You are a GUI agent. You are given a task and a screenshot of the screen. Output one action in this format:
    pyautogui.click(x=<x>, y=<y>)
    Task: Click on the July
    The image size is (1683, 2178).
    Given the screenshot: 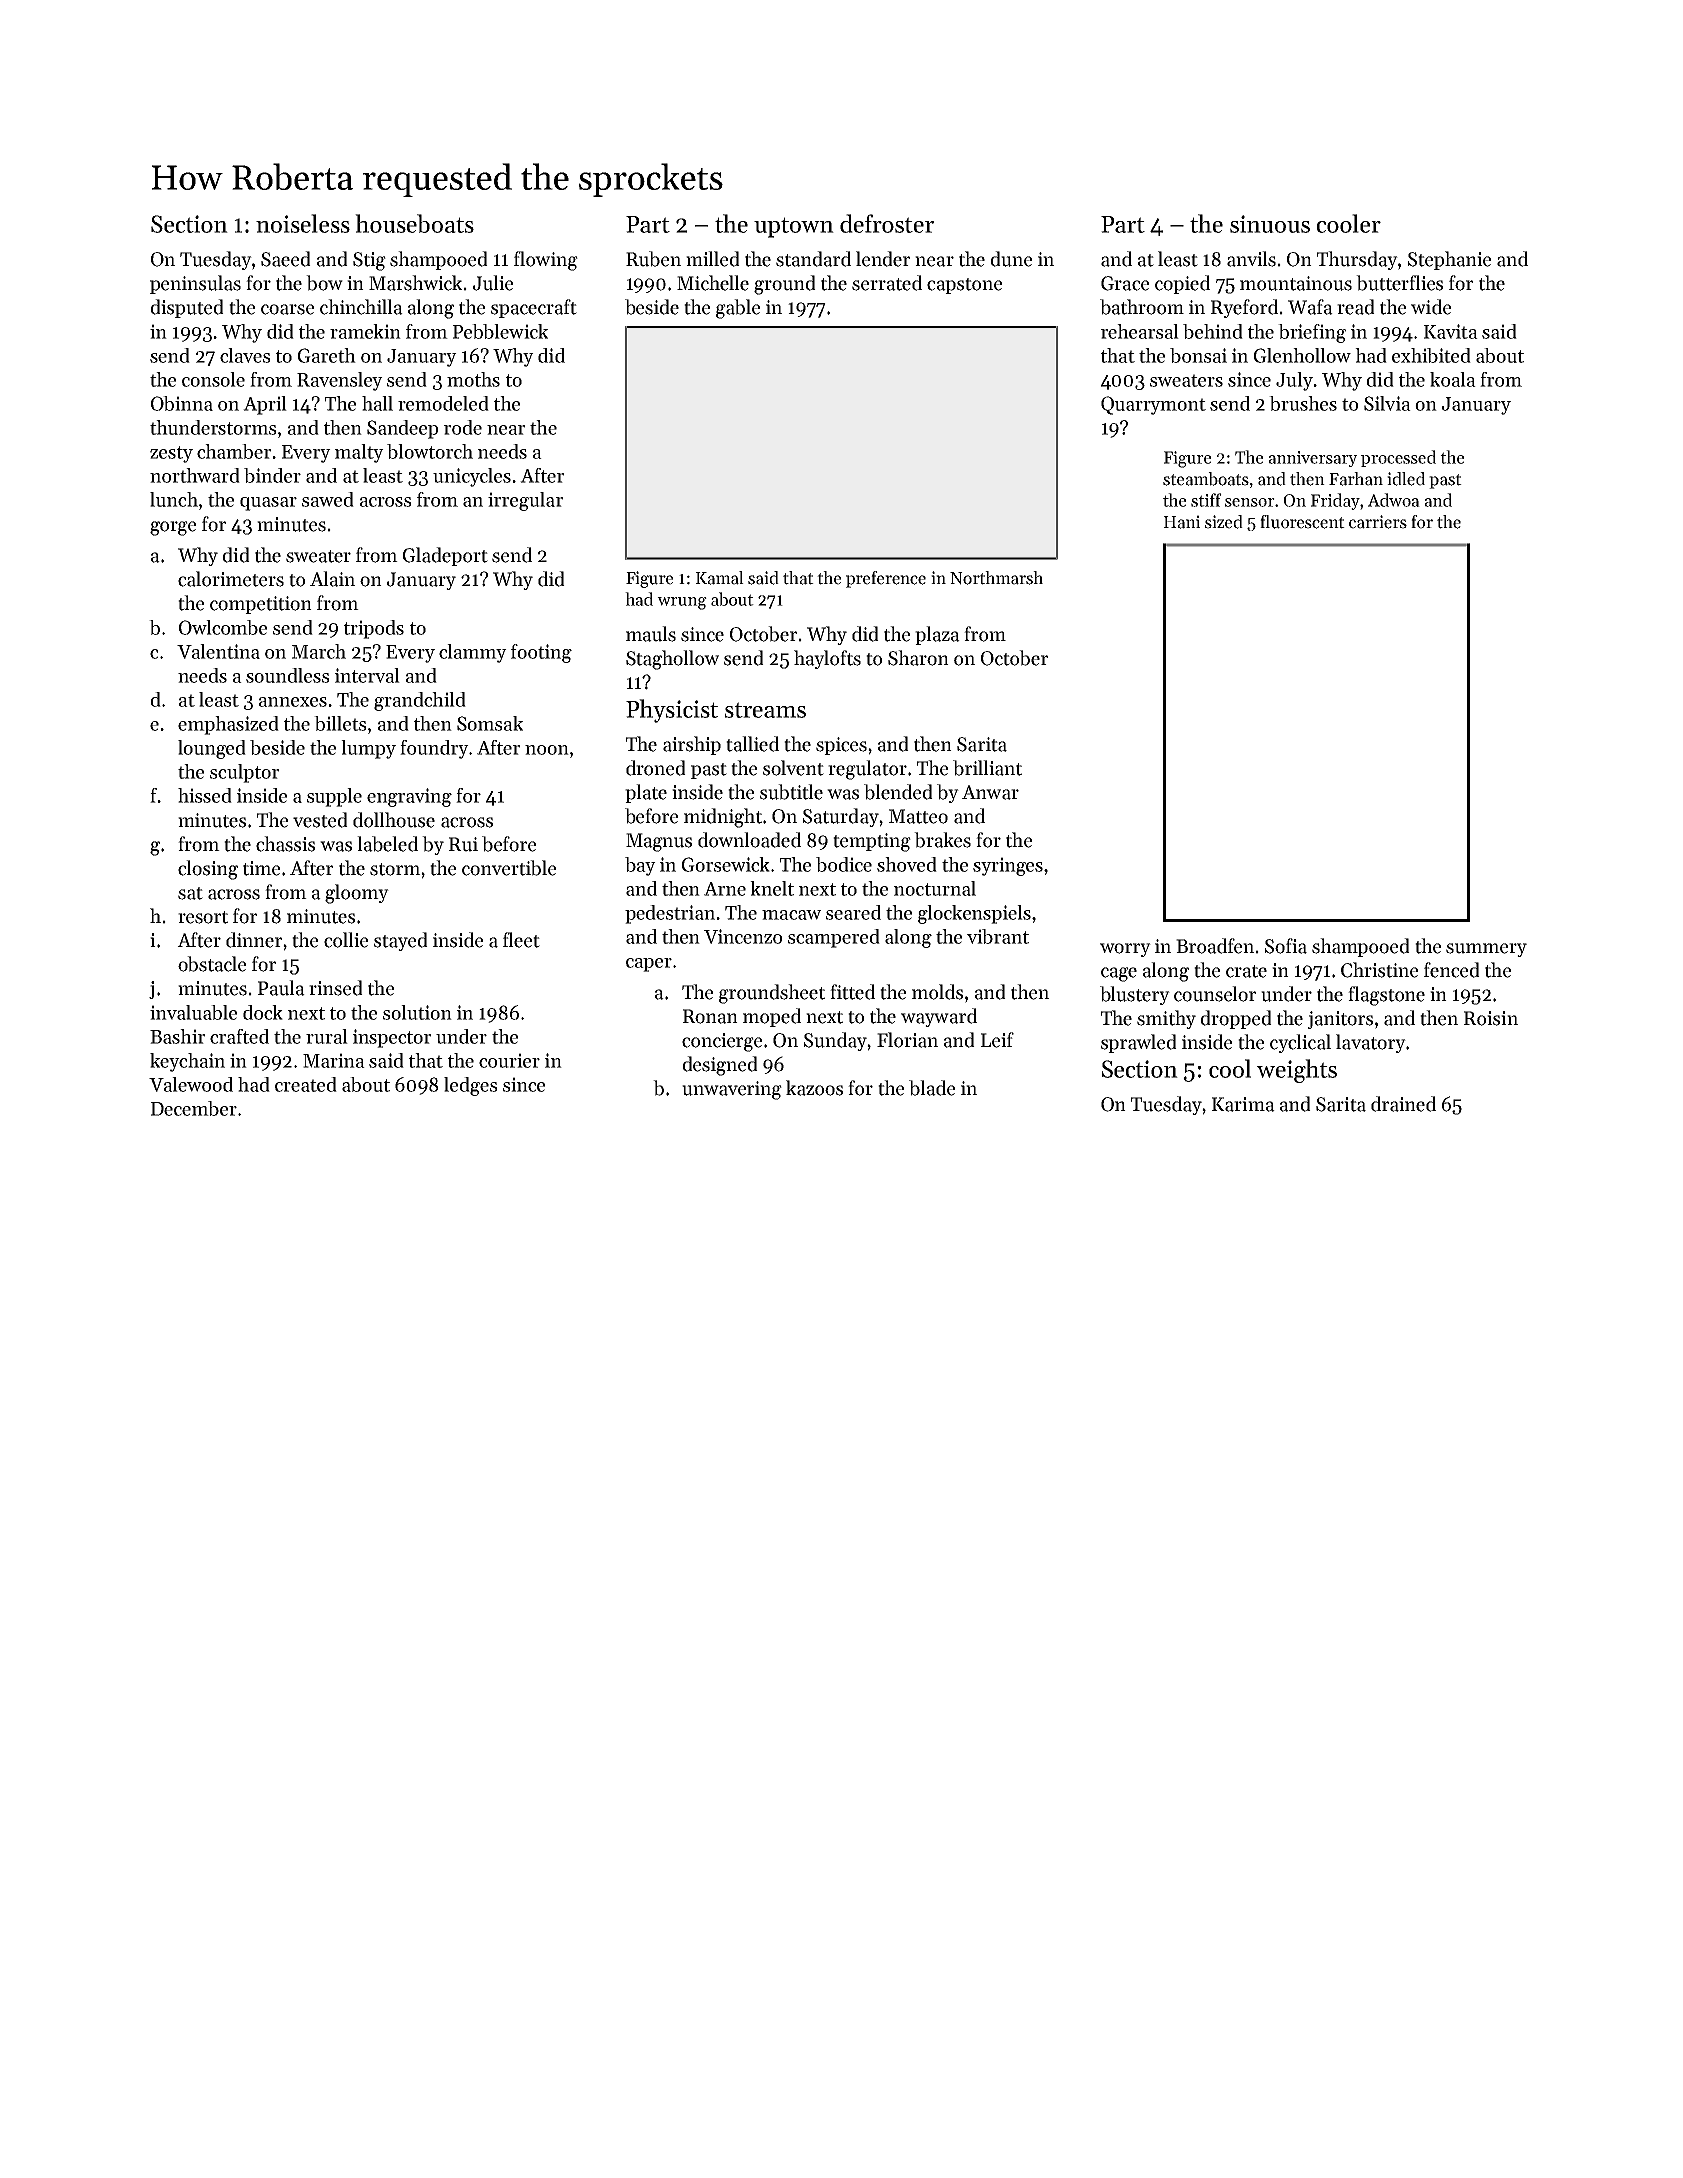 What is the action you would take?
    pyautogui.click(x=1294, y=381)
